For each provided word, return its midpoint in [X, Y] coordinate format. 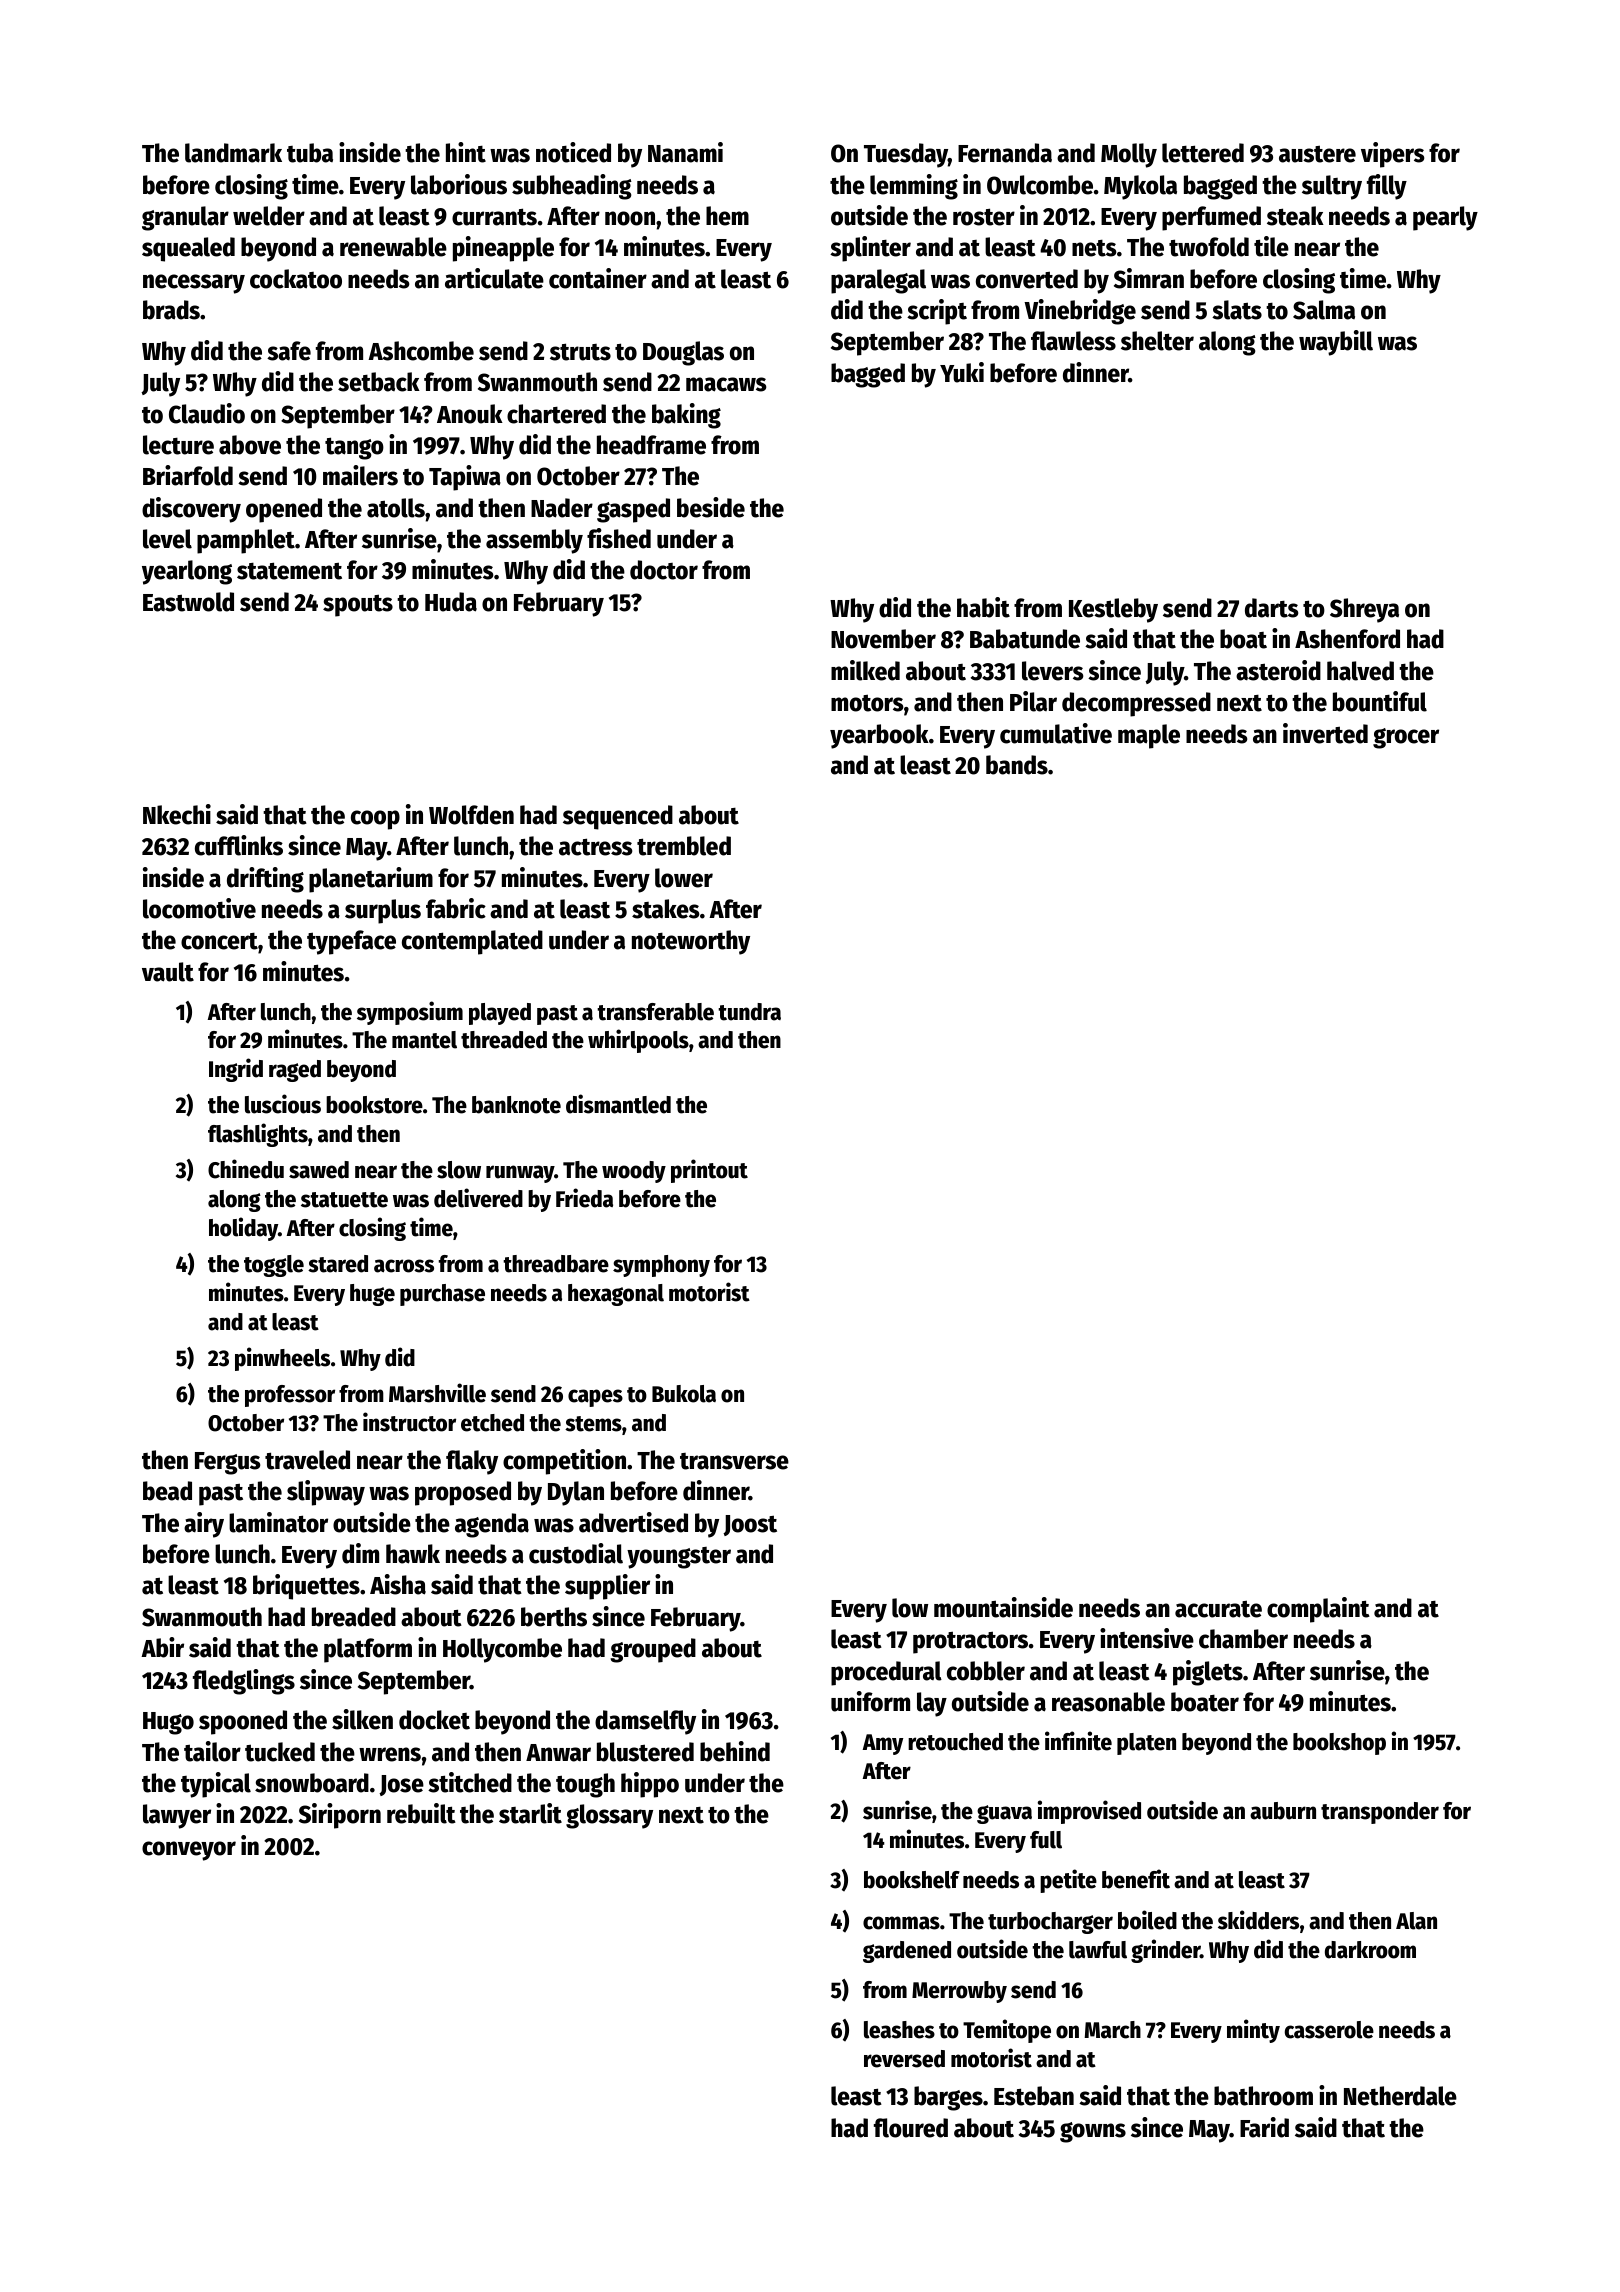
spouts [358, 605]
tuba [310, 153]
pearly [1445, 218]
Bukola [684, 1394]
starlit [530, 1813]
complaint [1318, 1610]
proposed [463, 1493]
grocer [1406, 738]
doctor [664, 570]
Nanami [685, 152]
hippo [650, 1785]
